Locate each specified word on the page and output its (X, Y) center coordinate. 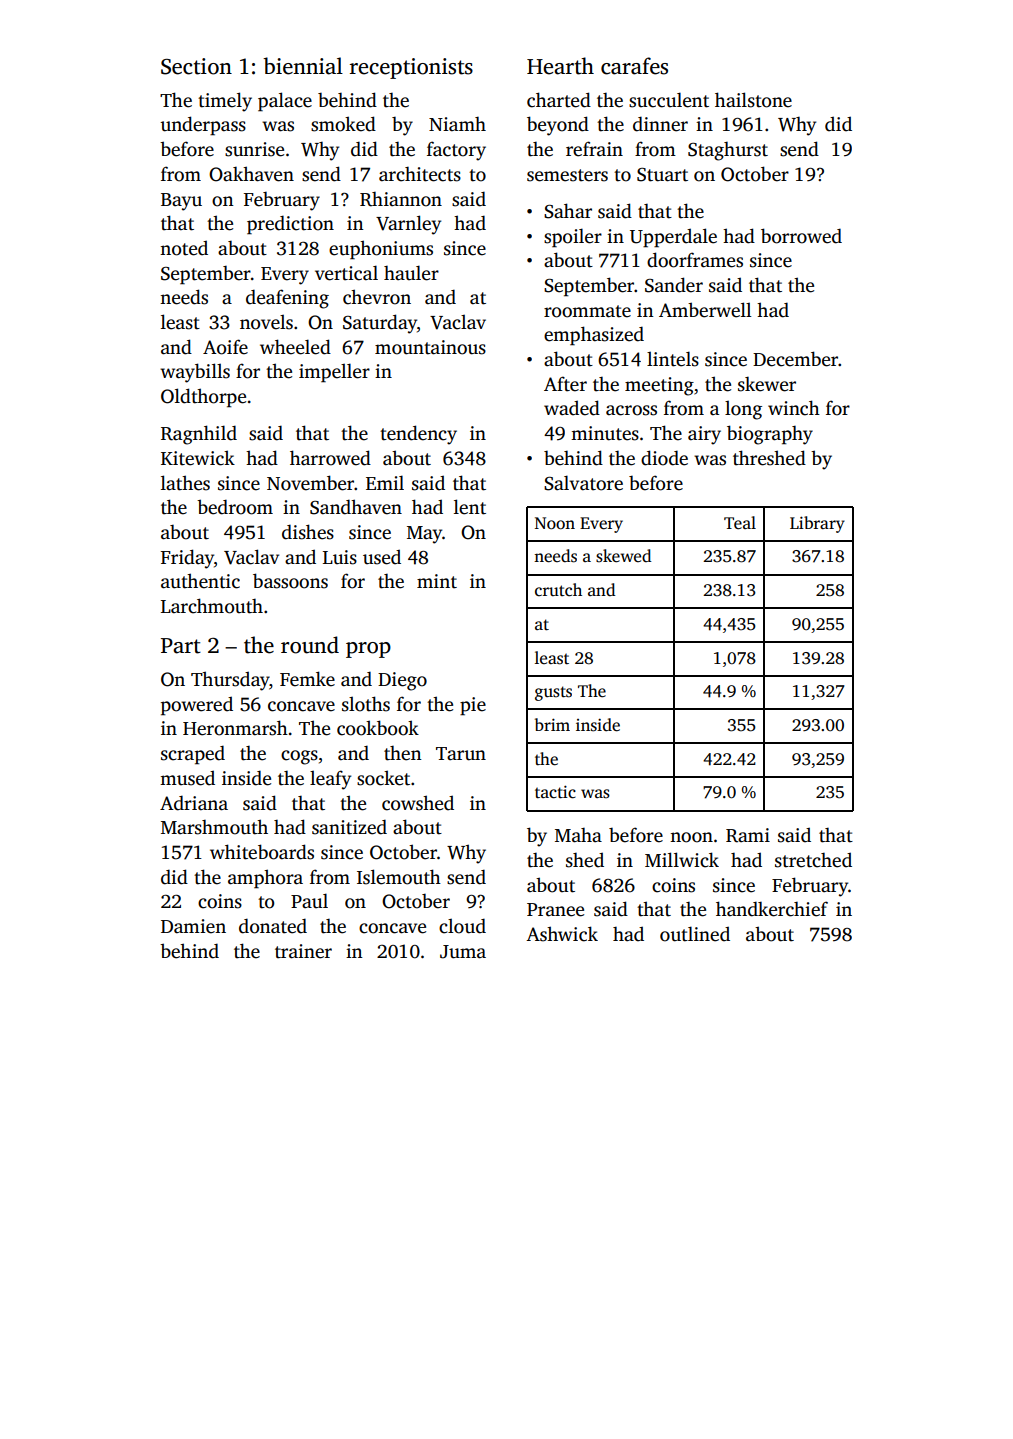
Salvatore (583, 483)
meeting (659, 386)
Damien (193, 926)
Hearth (560, 66)
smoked (343, 124)
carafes (634, 66)
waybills (195, 373)
